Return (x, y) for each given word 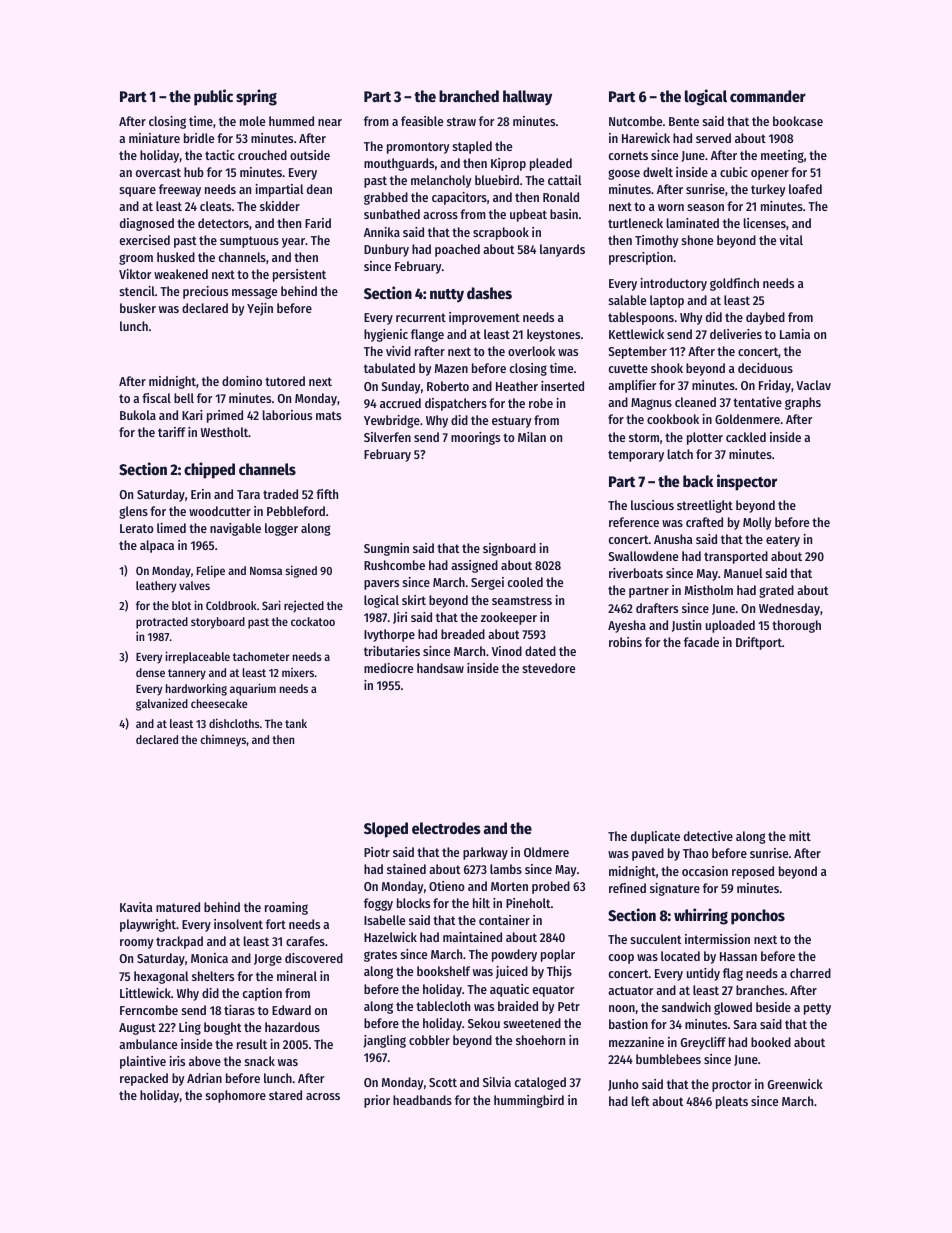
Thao (696, 853)
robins (625, 642)
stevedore (549, 668)
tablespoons (641, 318)
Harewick (646, 138)
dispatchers (456, 404)
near (330, 122)
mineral (297, 976)
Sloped (386, 830)
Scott (443, 1082)
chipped (209, 470)
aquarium (253, 689)
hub (194, 172)
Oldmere (546, 852)
